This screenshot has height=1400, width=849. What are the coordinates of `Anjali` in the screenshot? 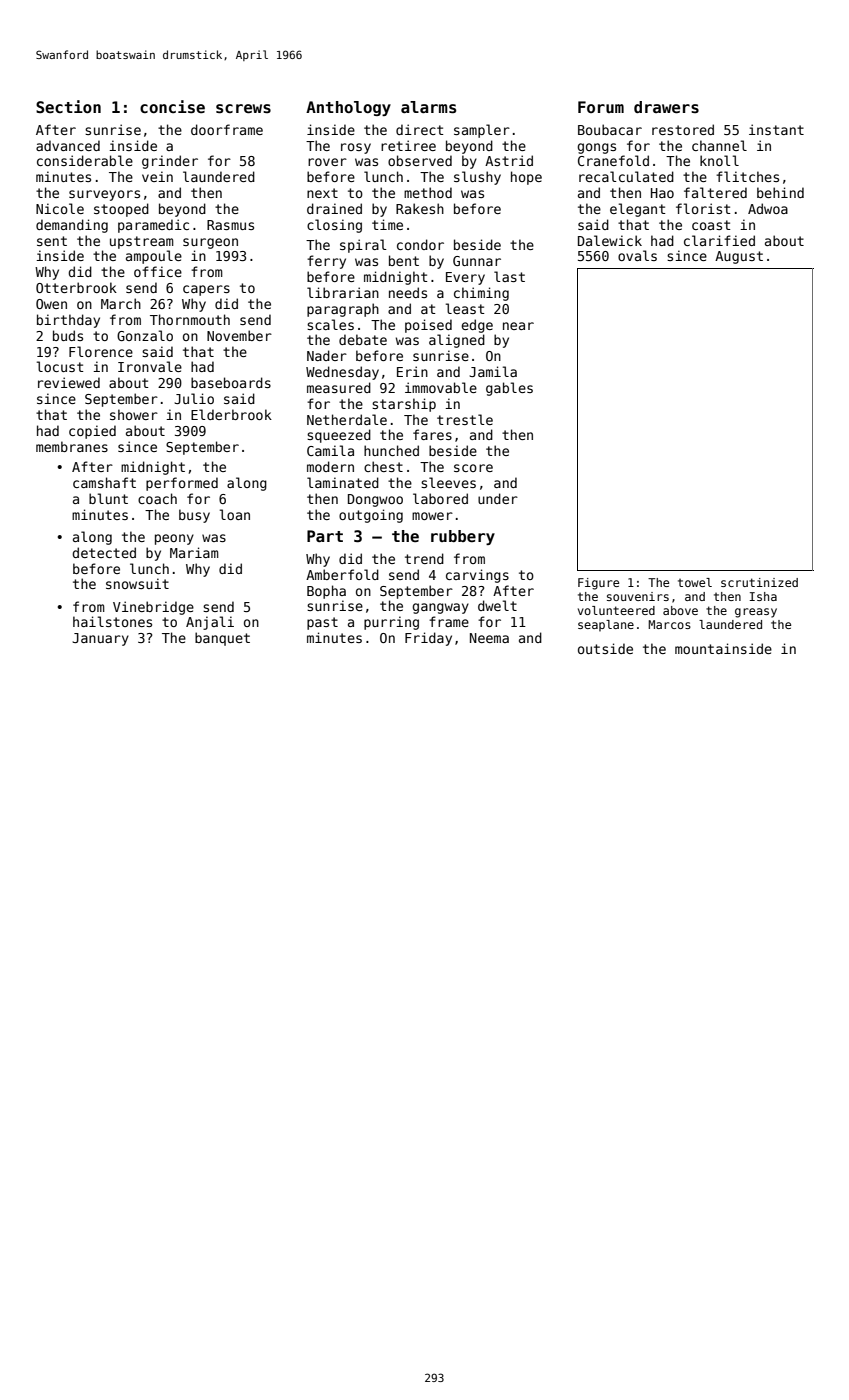 It's located at (210, 623).
